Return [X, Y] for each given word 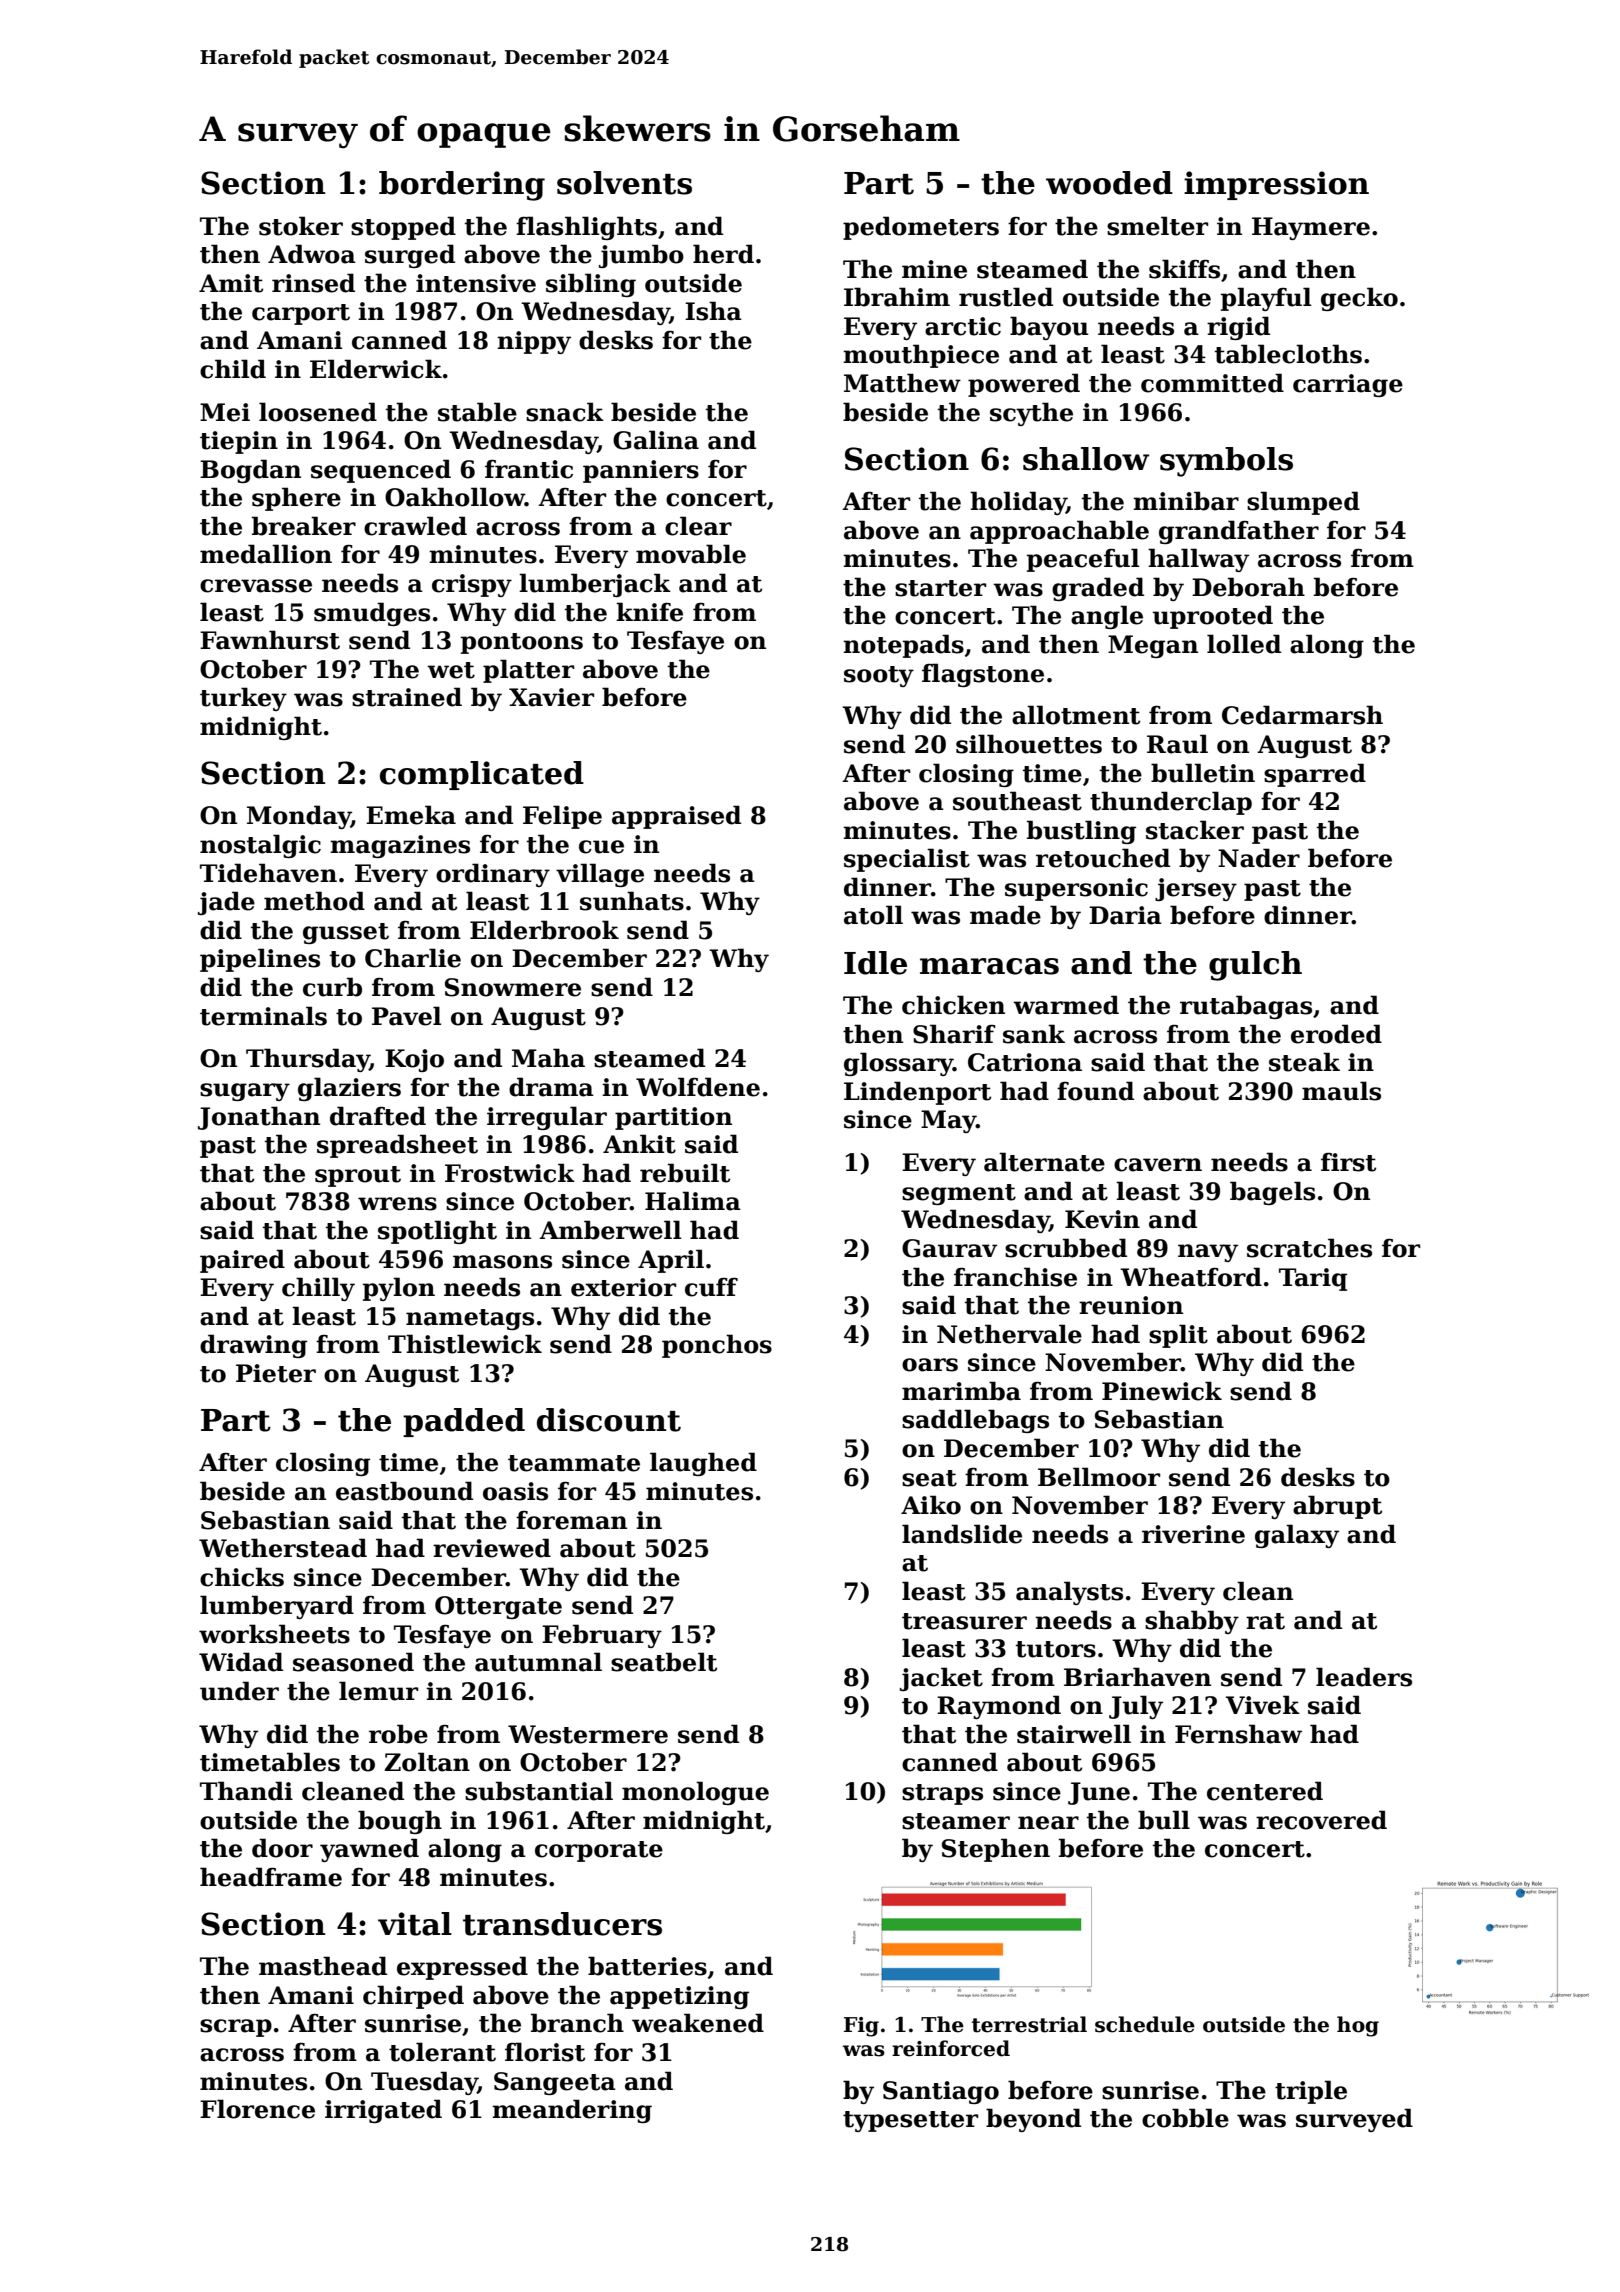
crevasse [256, 586]
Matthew [902, 383]
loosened [318, 412]
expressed [462, 1968]
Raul [1177, 744]
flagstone [983, 675]
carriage [1348, 385]
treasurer [964, 1621]
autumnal [538, 1662]
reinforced [951, 2048]
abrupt [1337, 1507]
